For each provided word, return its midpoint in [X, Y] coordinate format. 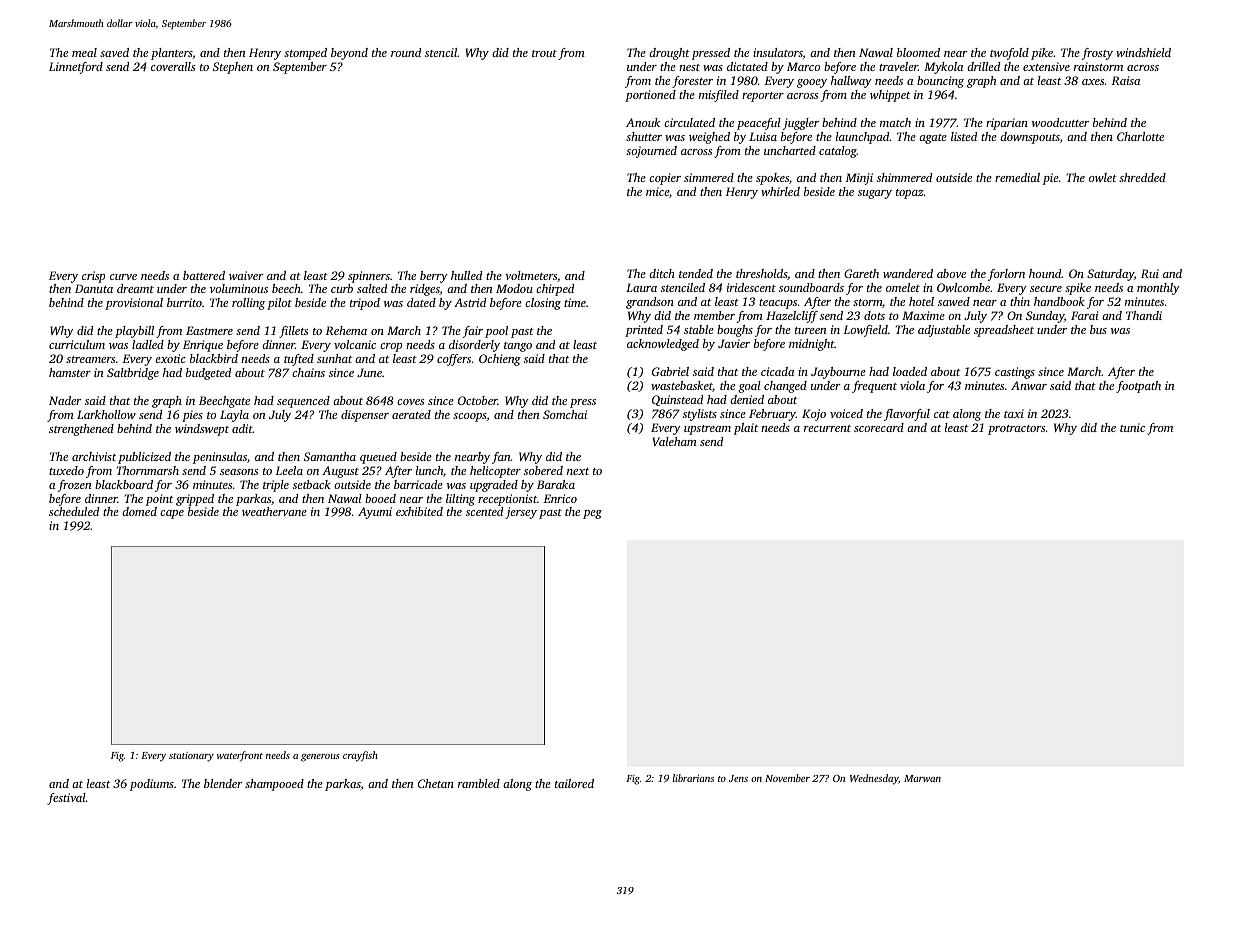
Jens [738, 778]
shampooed [274, 785]
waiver [246, 275]
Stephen [233, 68]
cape [172, 514]
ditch [662, 273]
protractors [1016, 430]
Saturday [1110, 275]
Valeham [675, 441]
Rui [1150, 273]
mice [657, 191]
